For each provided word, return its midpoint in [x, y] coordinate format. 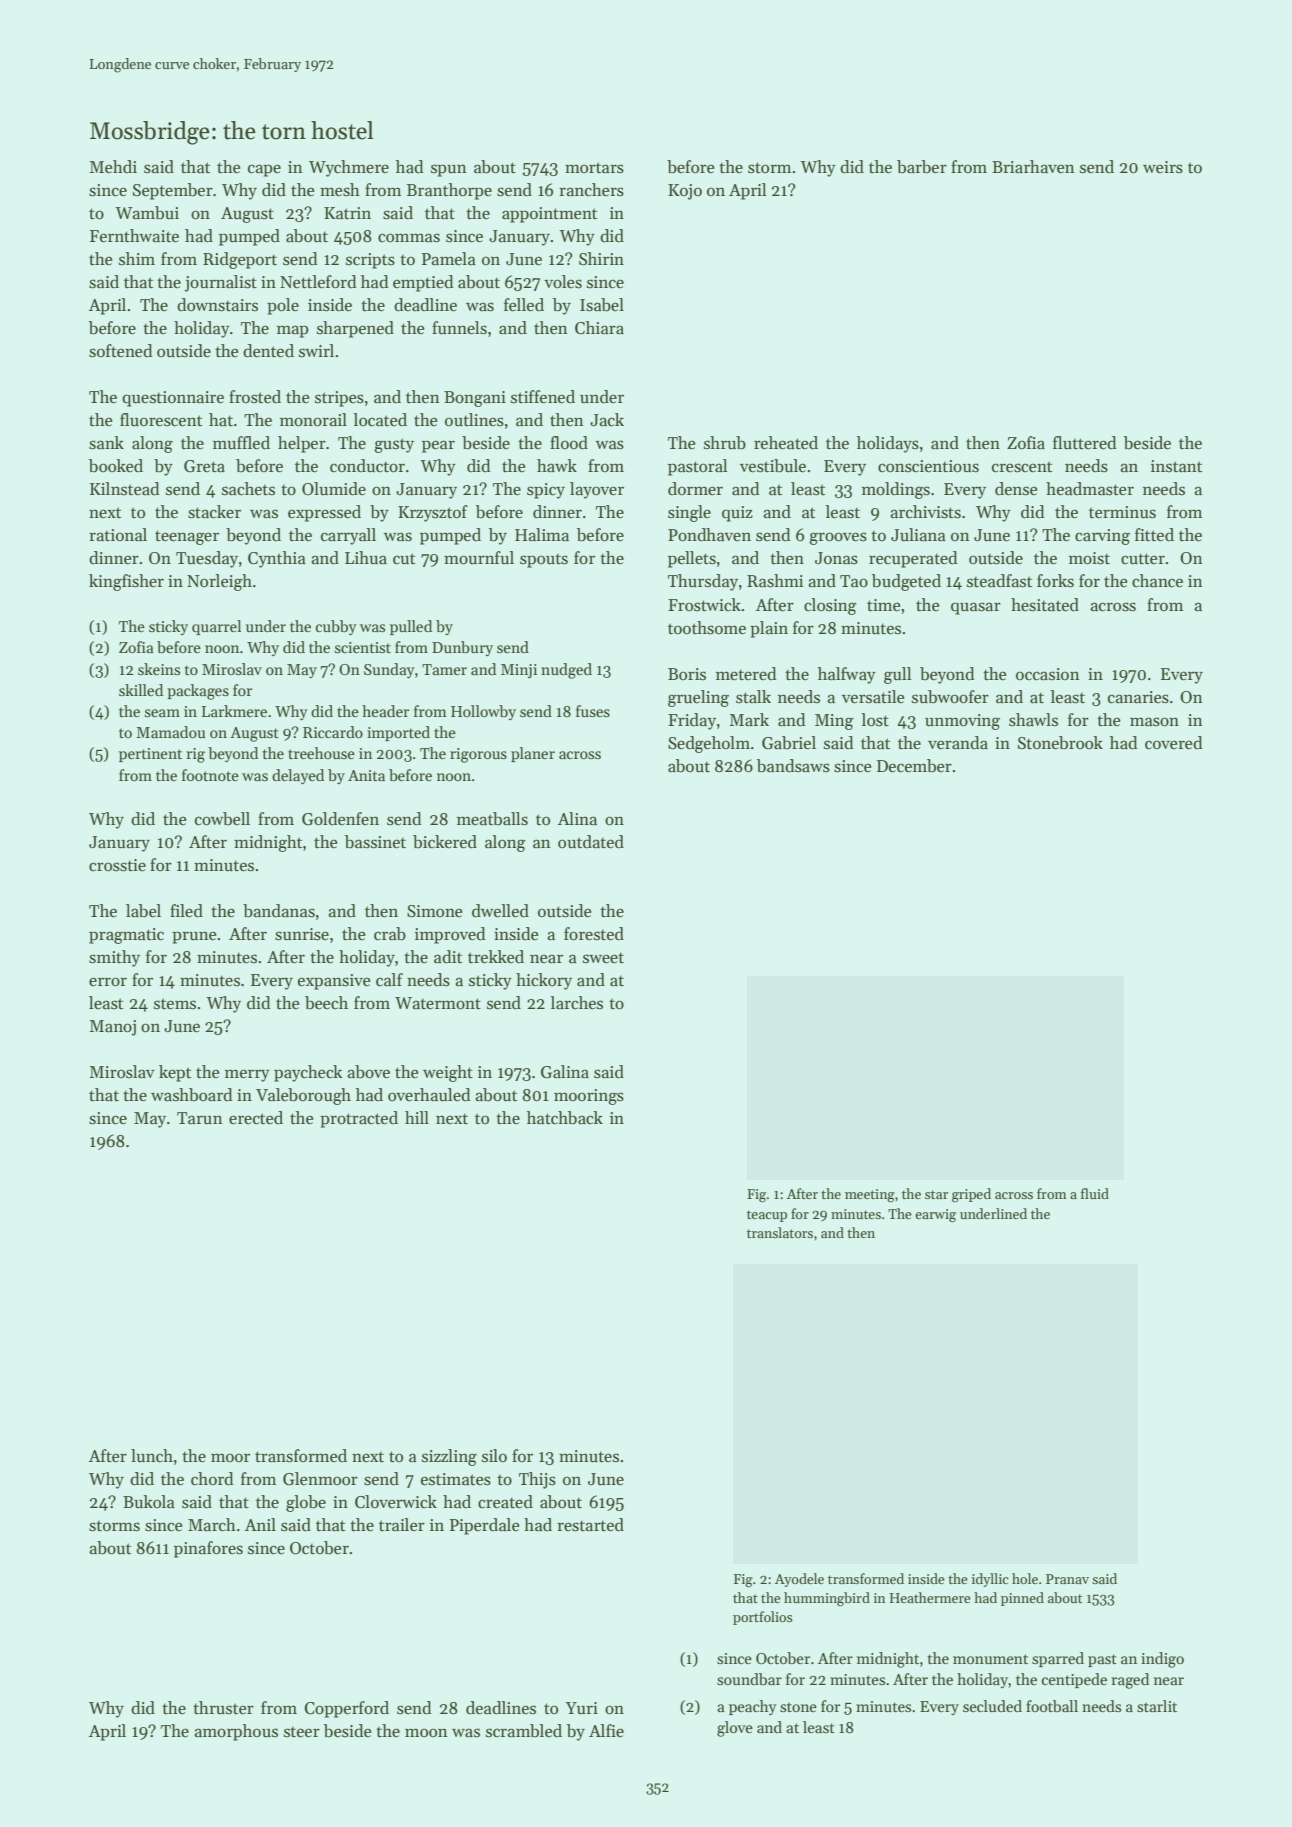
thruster [223, 1708]
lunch [152, 1456]
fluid [1095, 1193]
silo [494, 1456]
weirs [1163, 167]
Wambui [147, 213]
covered [1173, 743]
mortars [594, 168]
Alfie [606, 1731]
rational [118, 535]
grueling [698, 698]
